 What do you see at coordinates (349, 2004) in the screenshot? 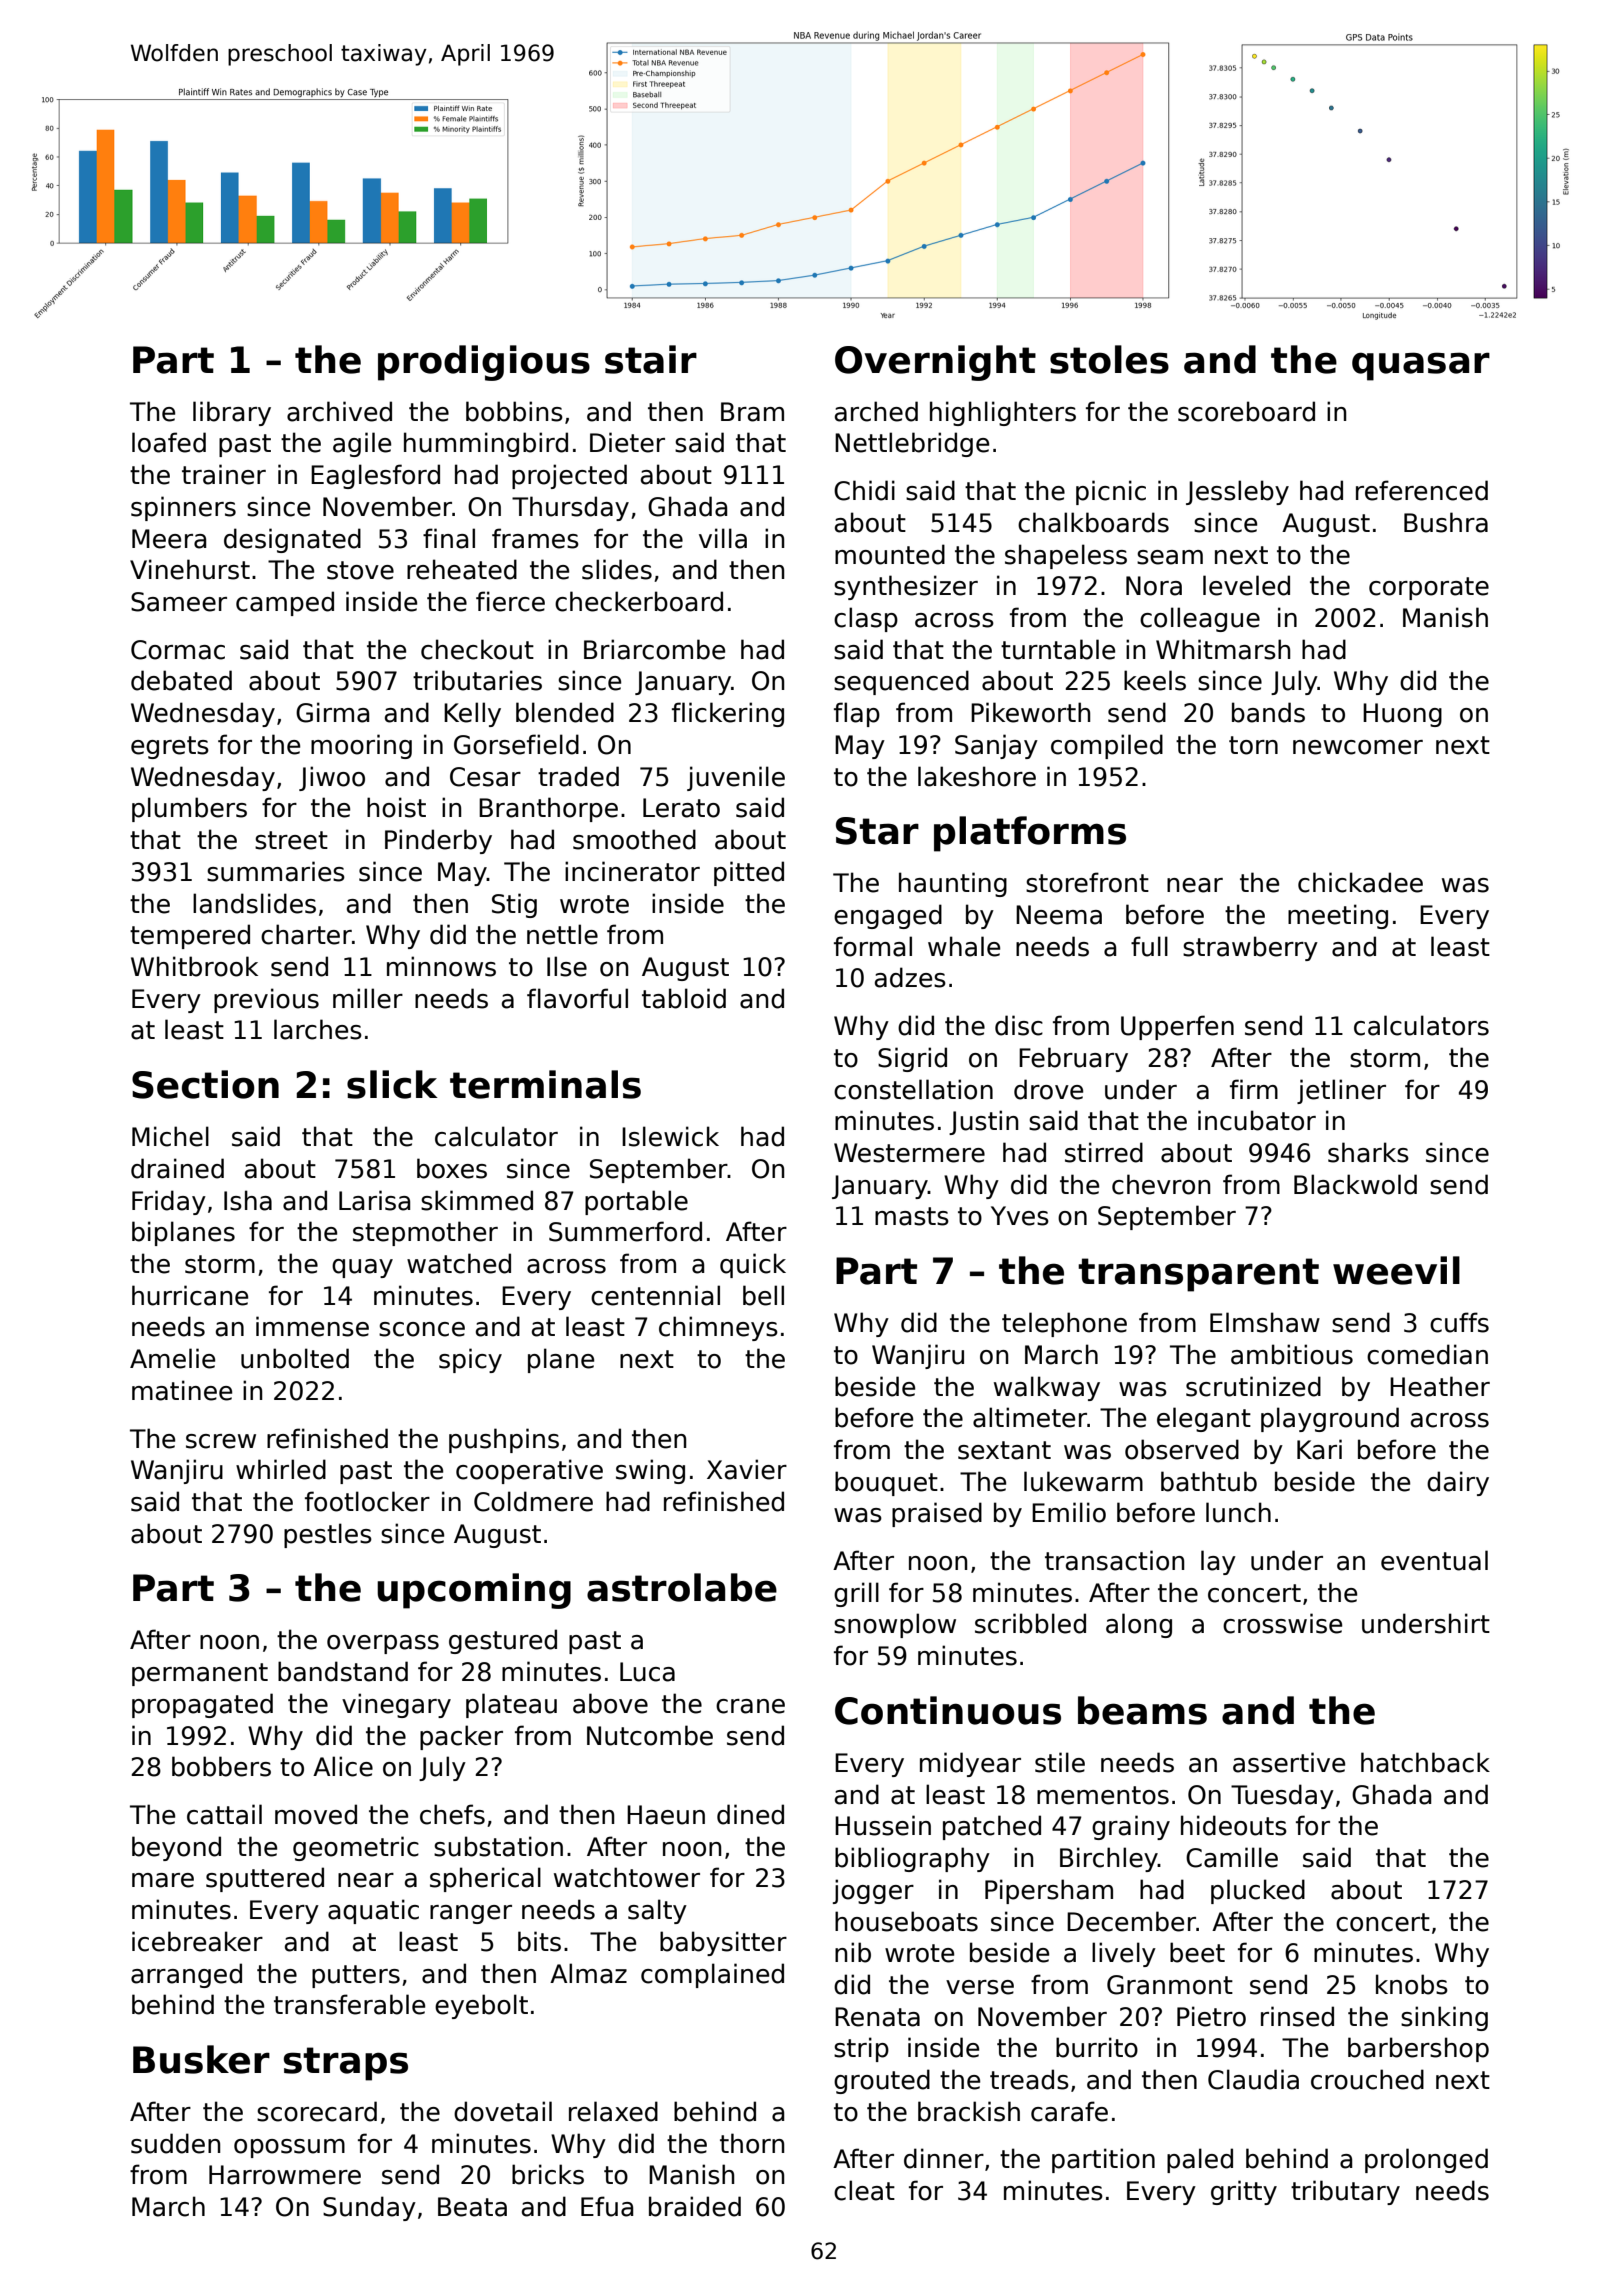
I see `transferable` at bounding box center [349, 2004].
